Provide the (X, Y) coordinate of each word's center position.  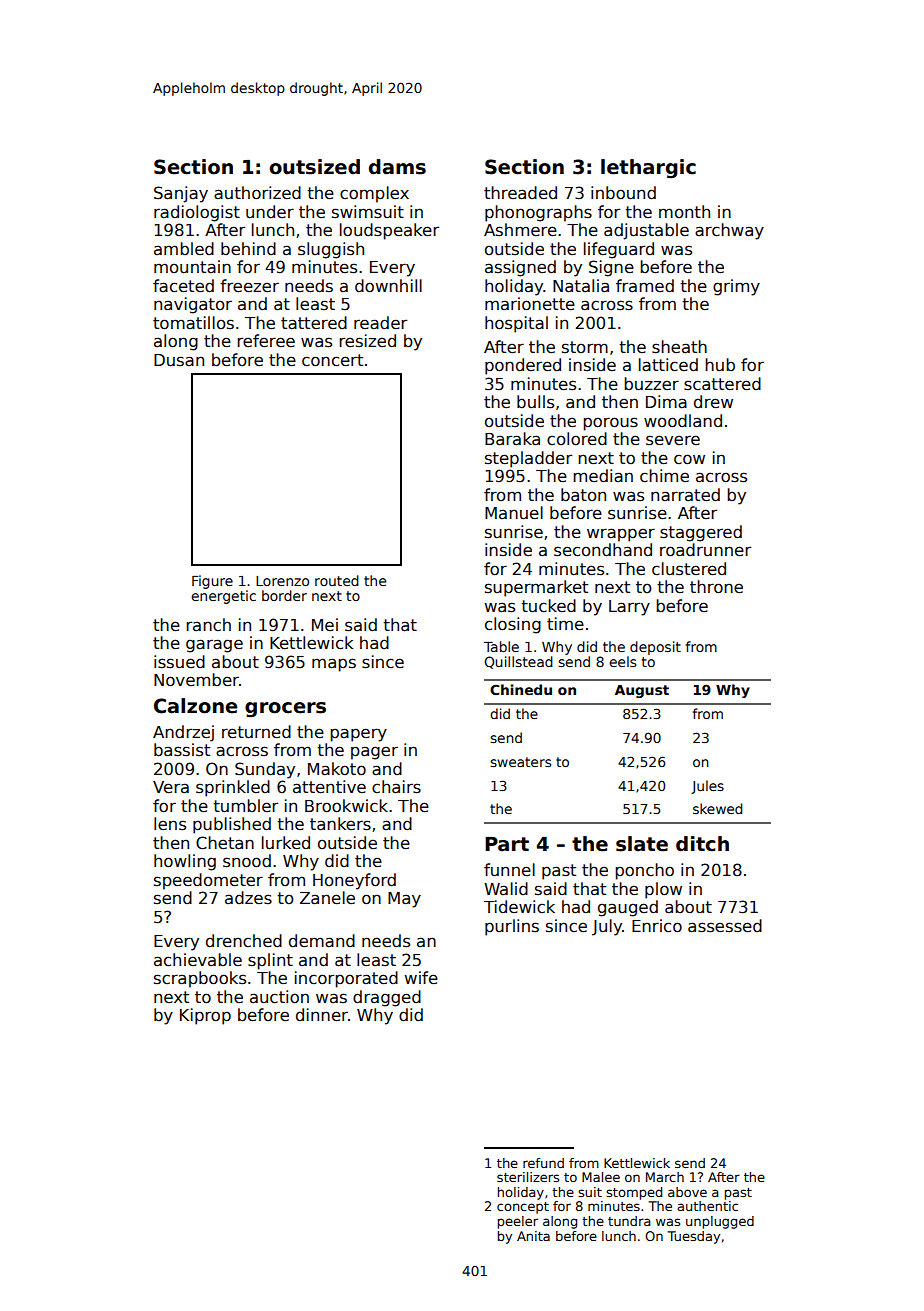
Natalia (581, 286)
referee (266, 341)
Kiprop (205, 1016)
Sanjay (181, 194)
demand (322, 941)
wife (421, 978)
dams (397, 167)
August (642, 691)
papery (358, 735)
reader (380, 323)
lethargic (648, 168)
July (607, 927)
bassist (182, 750)
